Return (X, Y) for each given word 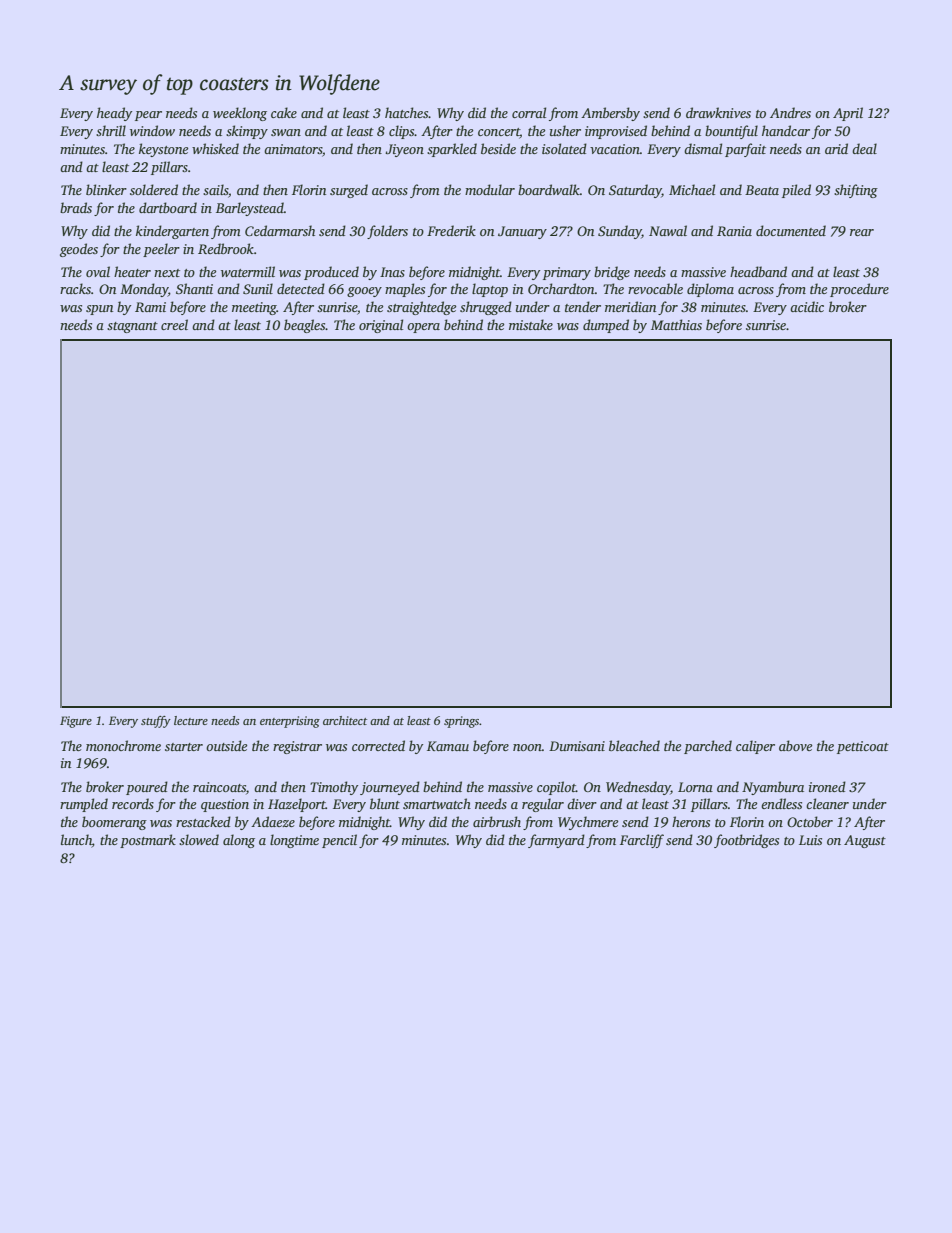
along (239, 841)
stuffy (156, 722)
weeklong (240, 114)
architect (345, 720)
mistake (531, 324)
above (795, 745)
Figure (76, 722)
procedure (859, 290)
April (848, 114)
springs (461, 722)
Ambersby (610, 114)
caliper (755, 747)
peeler (161, 250)
